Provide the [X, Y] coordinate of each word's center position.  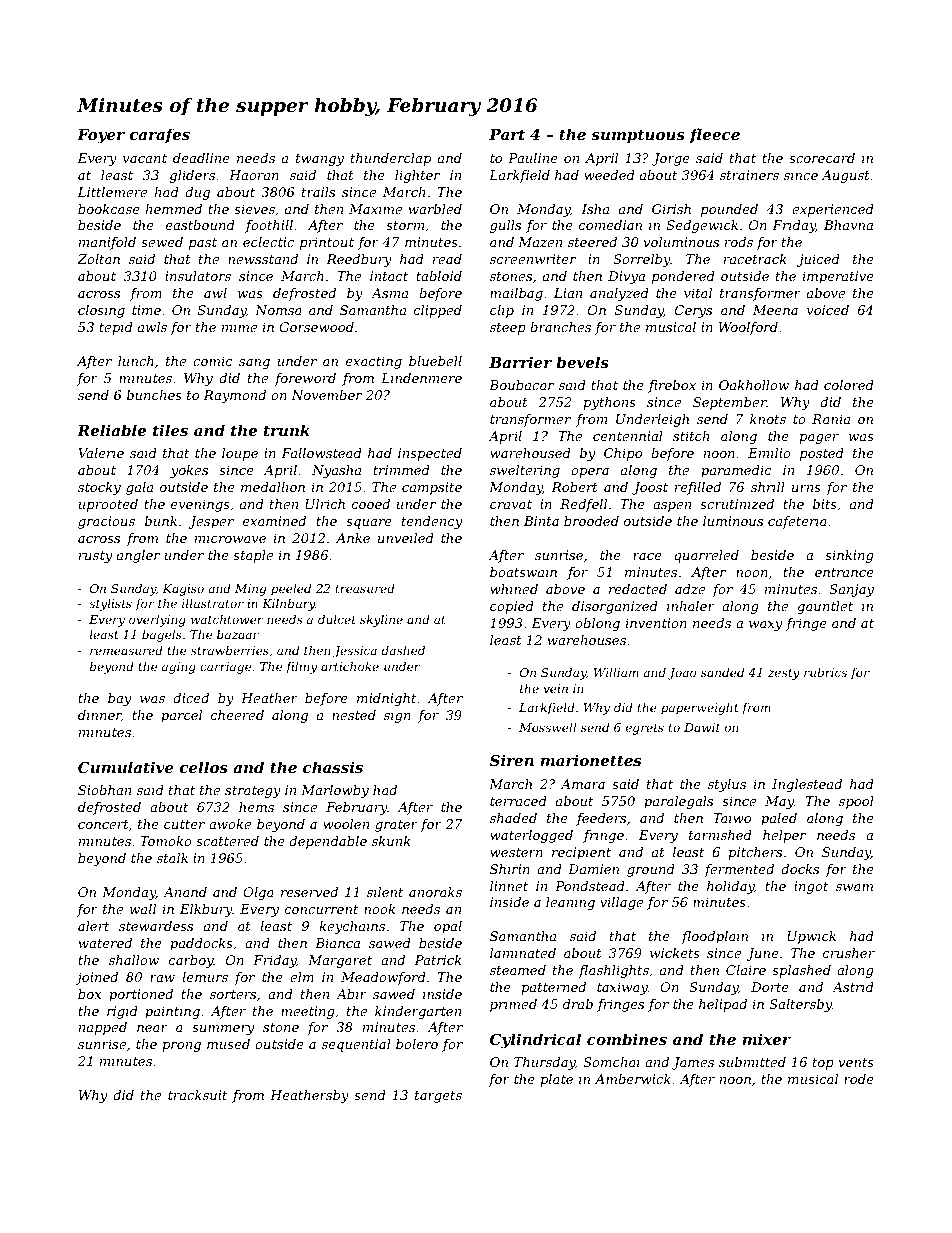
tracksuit [197, 1095]
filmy [301, 667]
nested [354, 715]
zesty [784, 674]
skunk [391, 841]
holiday [731, 887]
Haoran [254, 175]
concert [103, 824]
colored [849, 385]
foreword [305, 379]
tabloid [439, 276]
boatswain [523, 572]
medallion [273, 487]
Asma [389, 293]
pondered [683, 277]
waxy [765, 626]
